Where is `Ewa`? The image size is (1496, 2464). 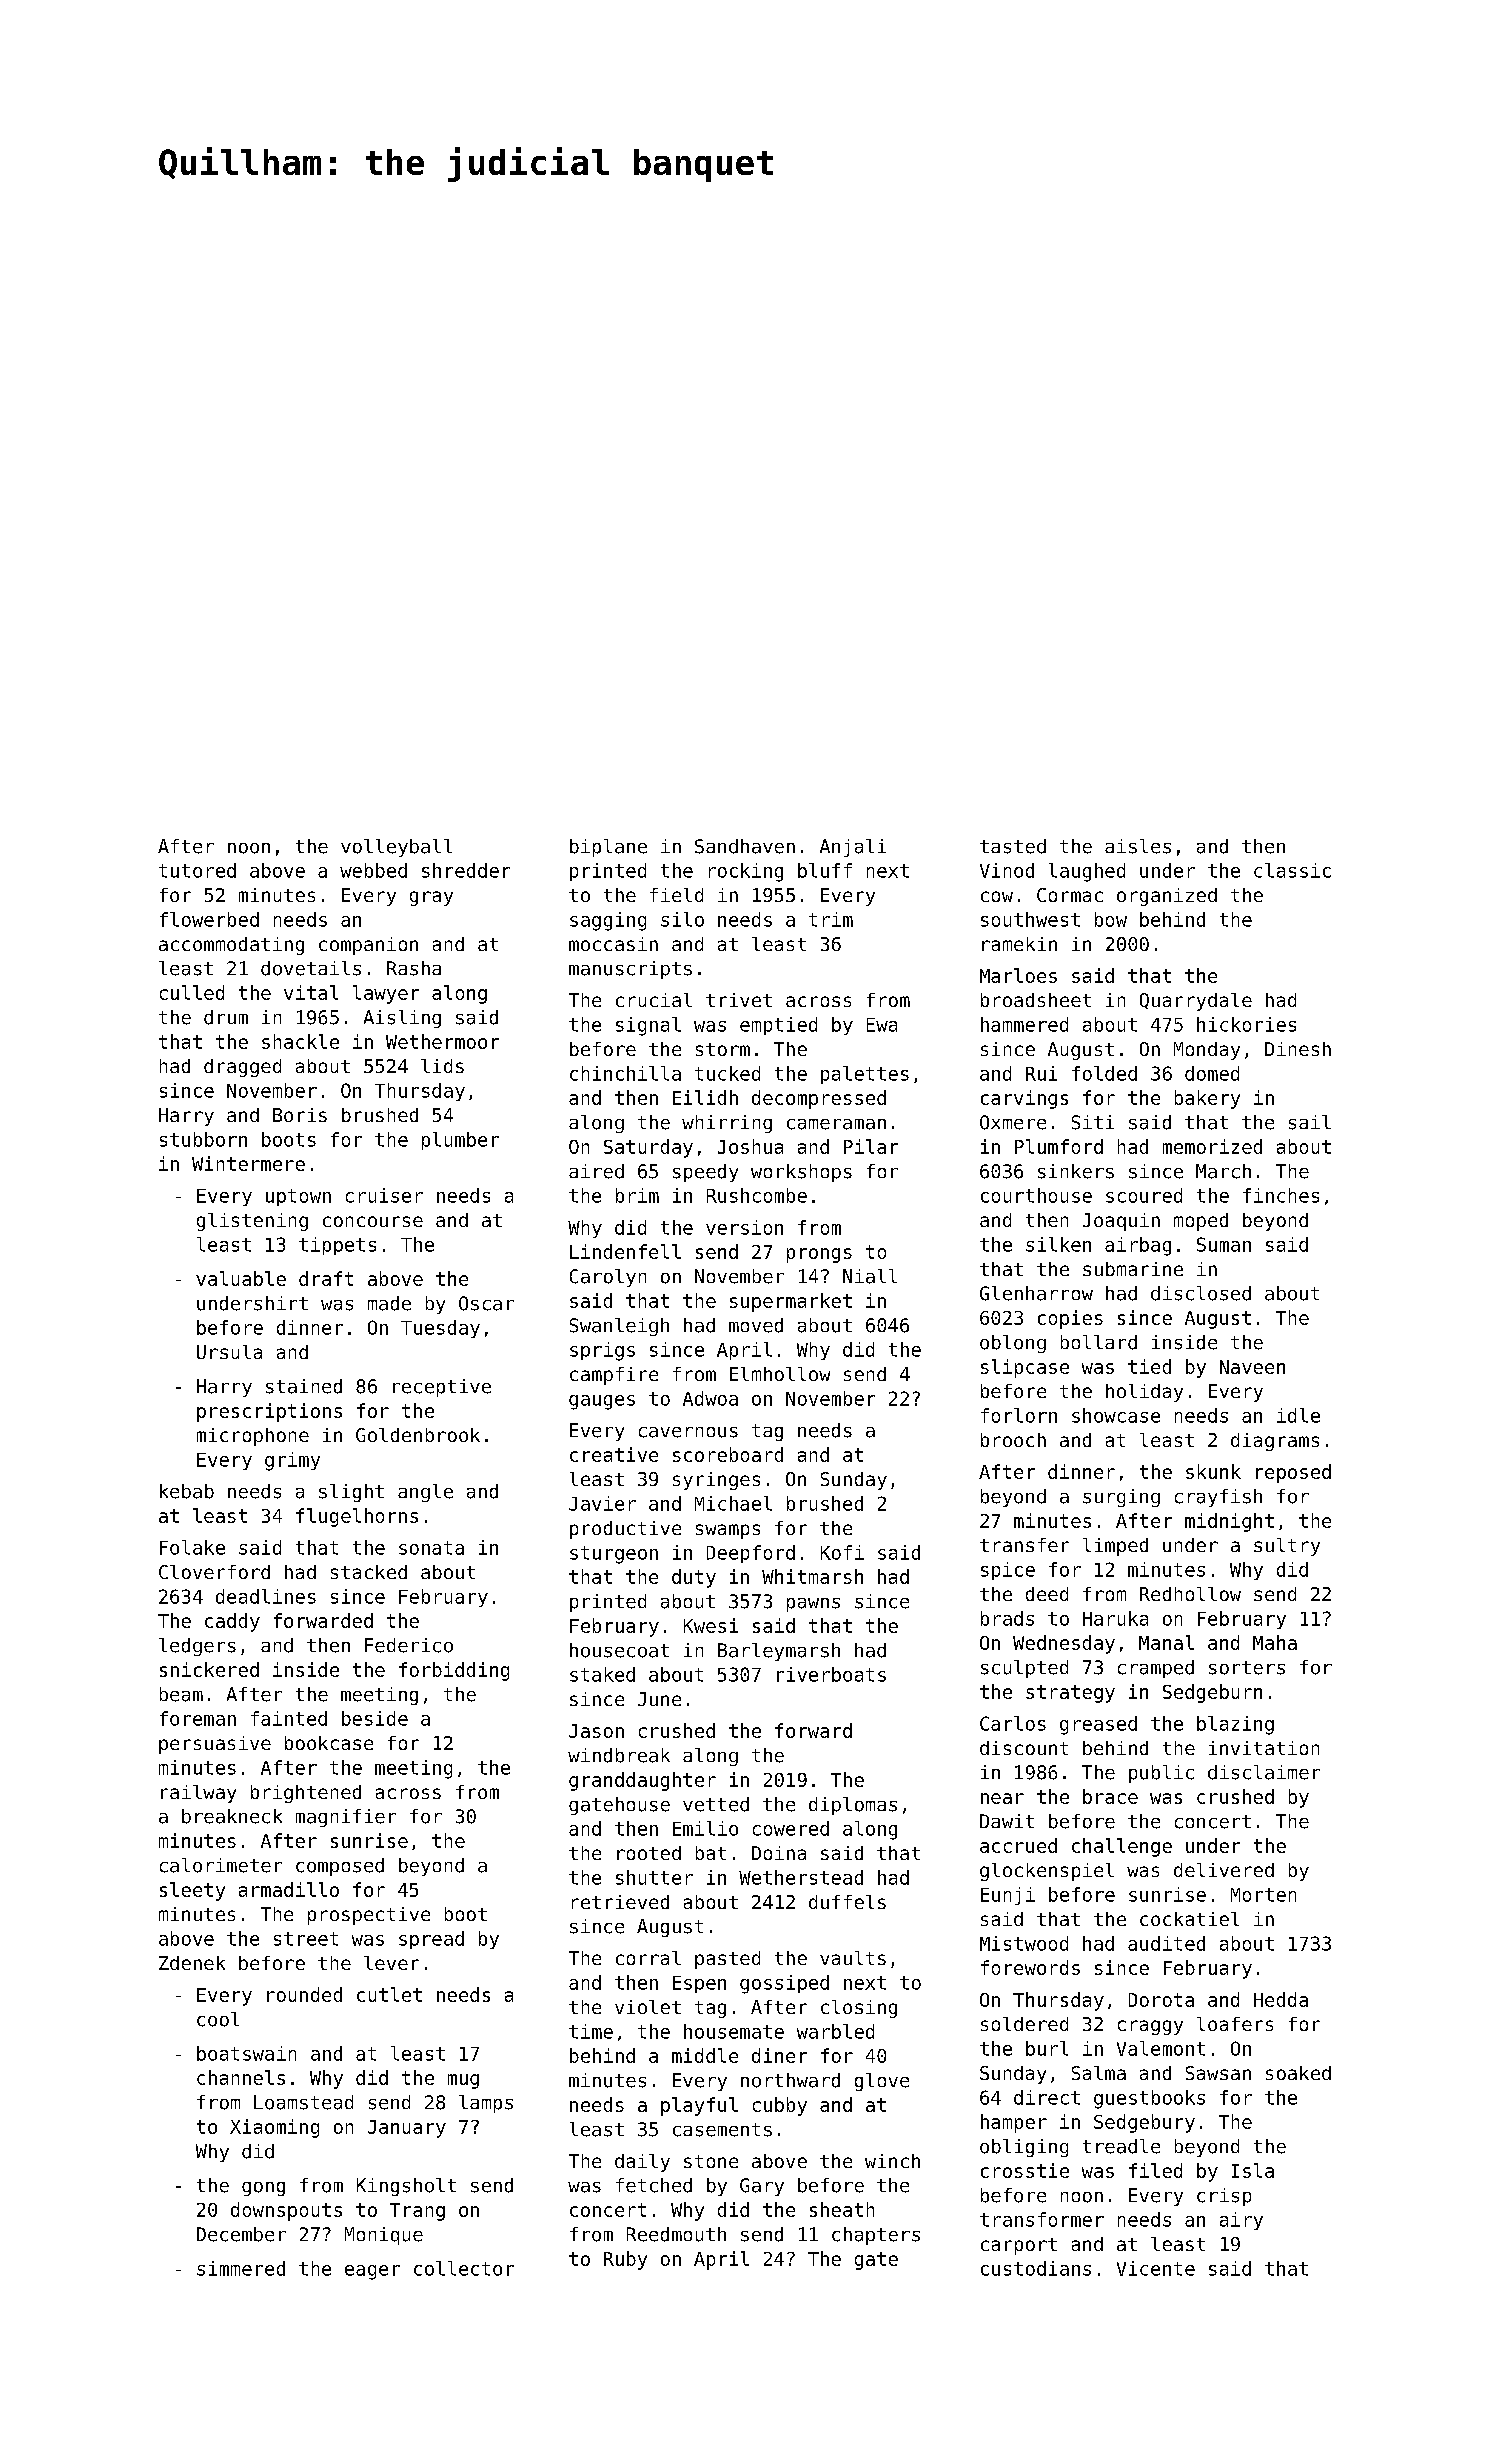 Ewa is located at coordinates (882, 1025).
